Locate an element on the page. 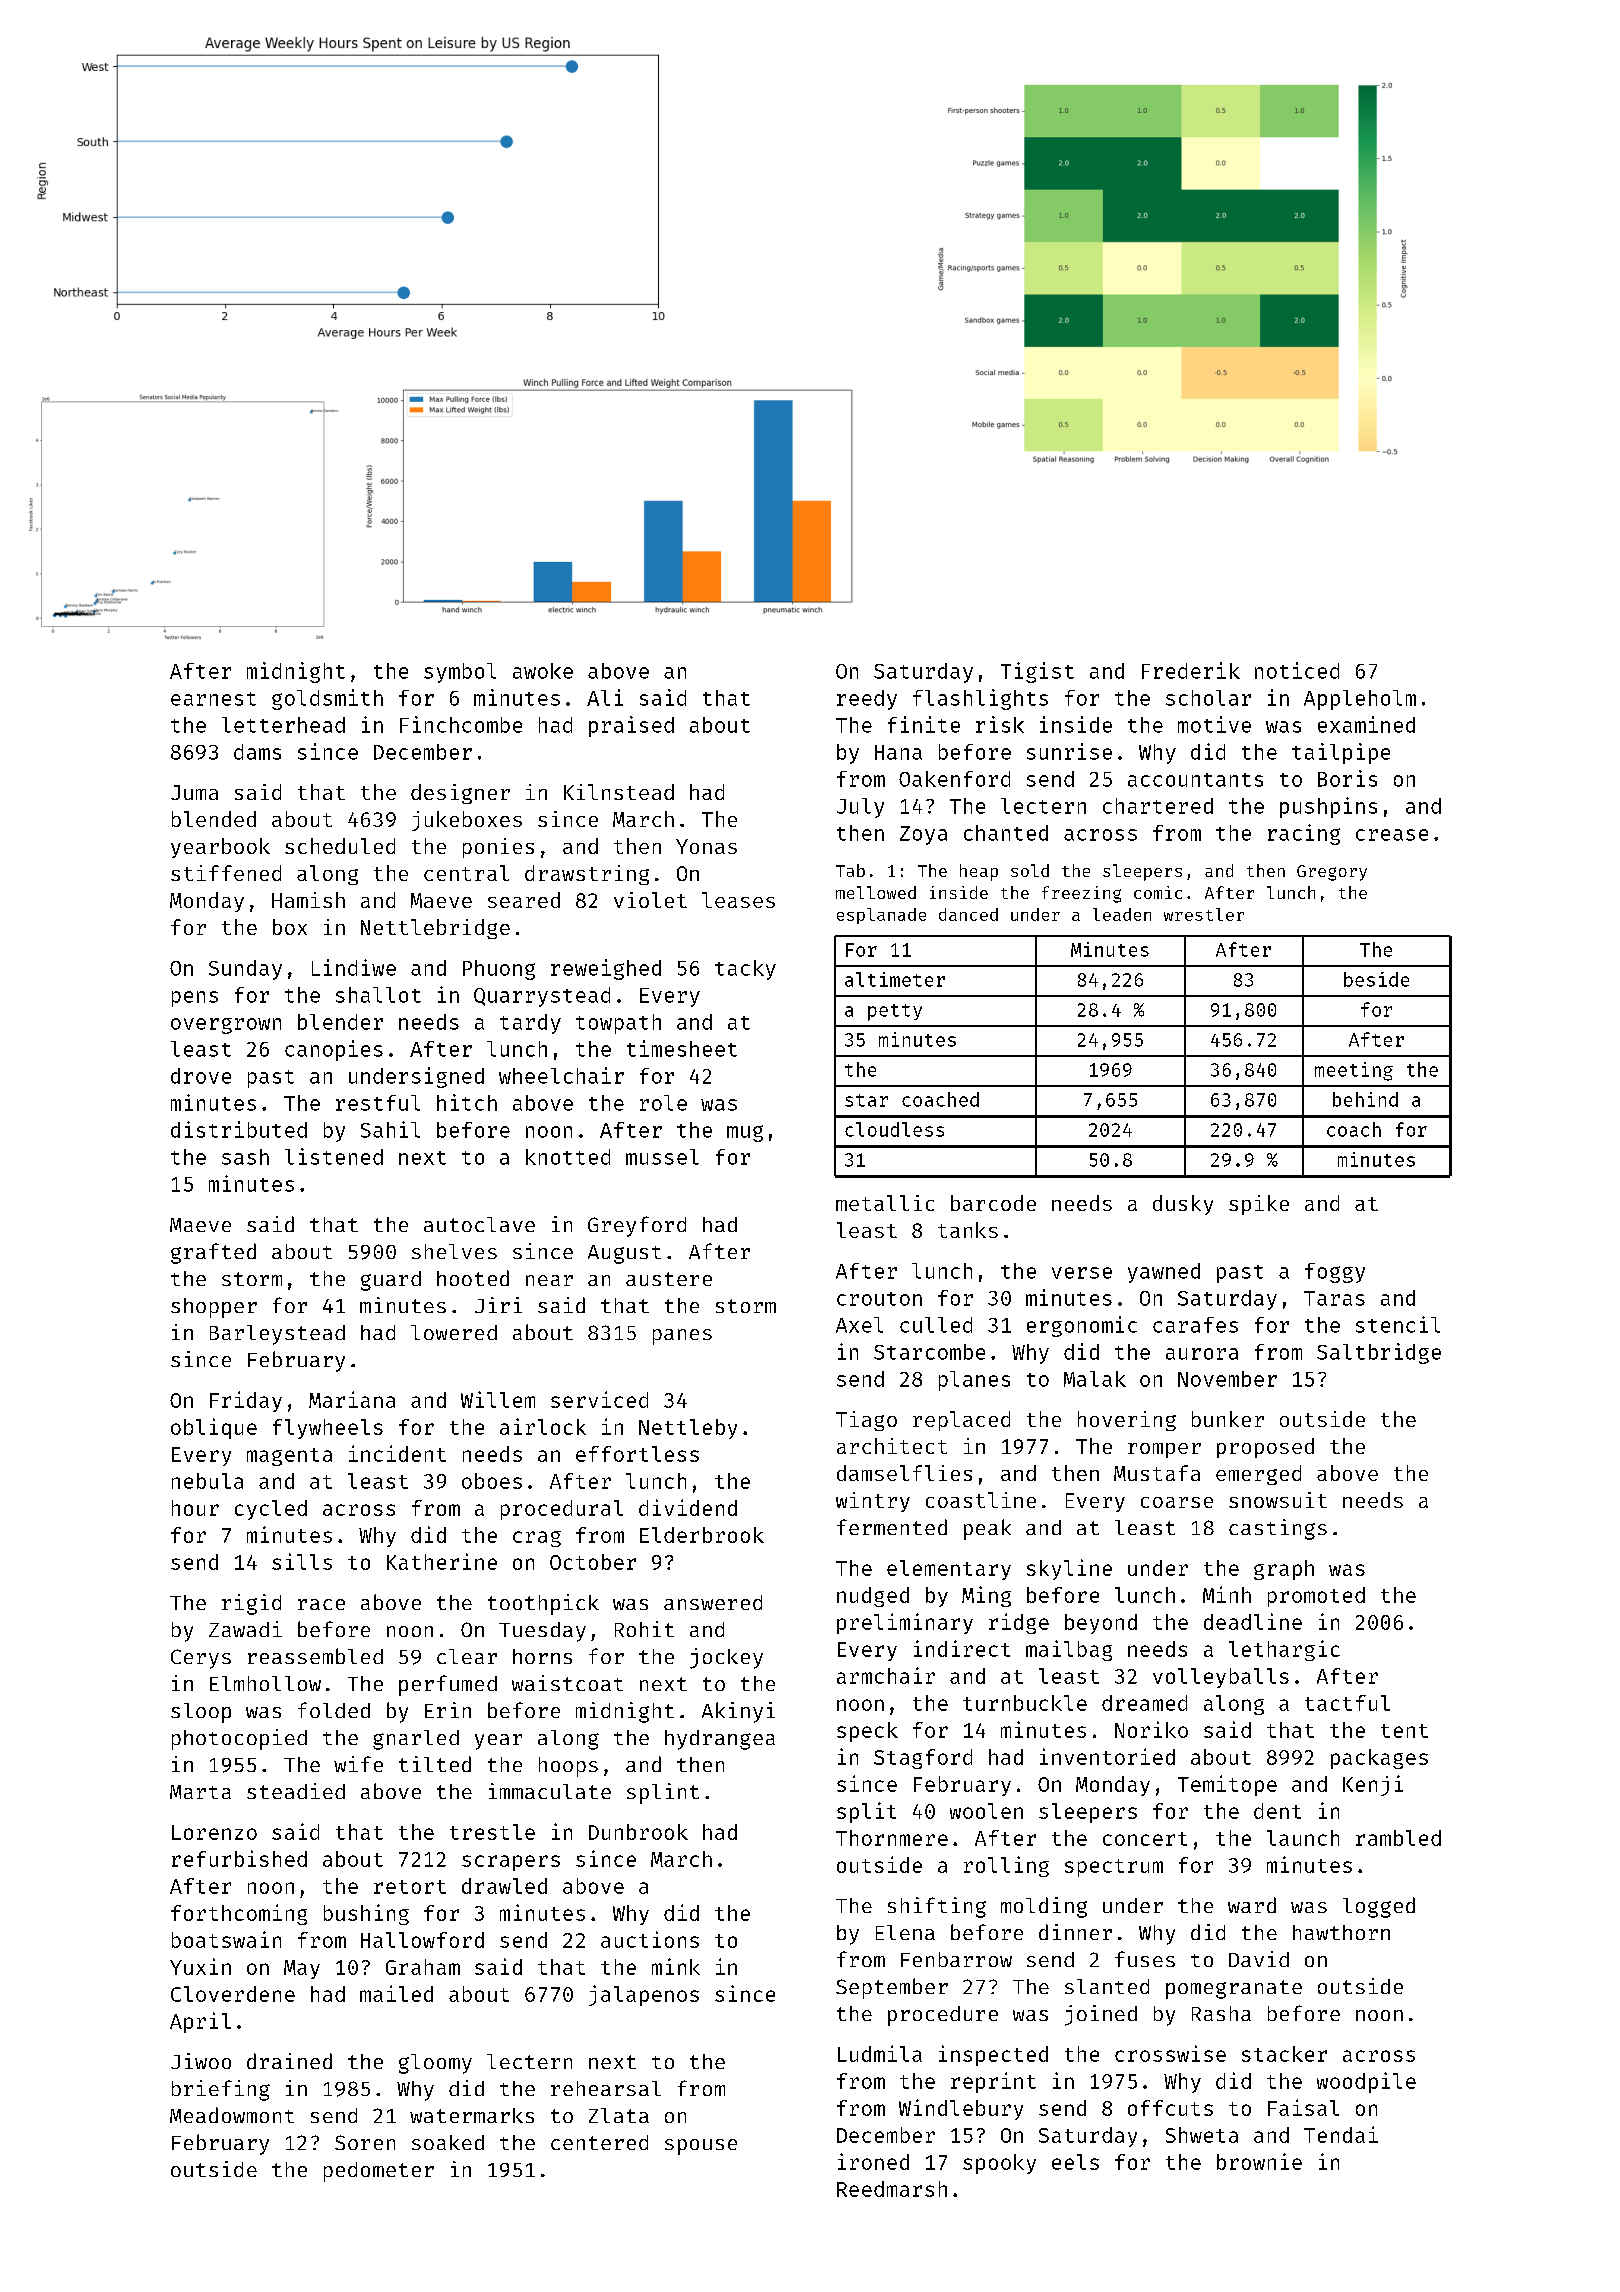 This document has height=2292, width=1620. tanks is located at coordinates (968, 1230).
